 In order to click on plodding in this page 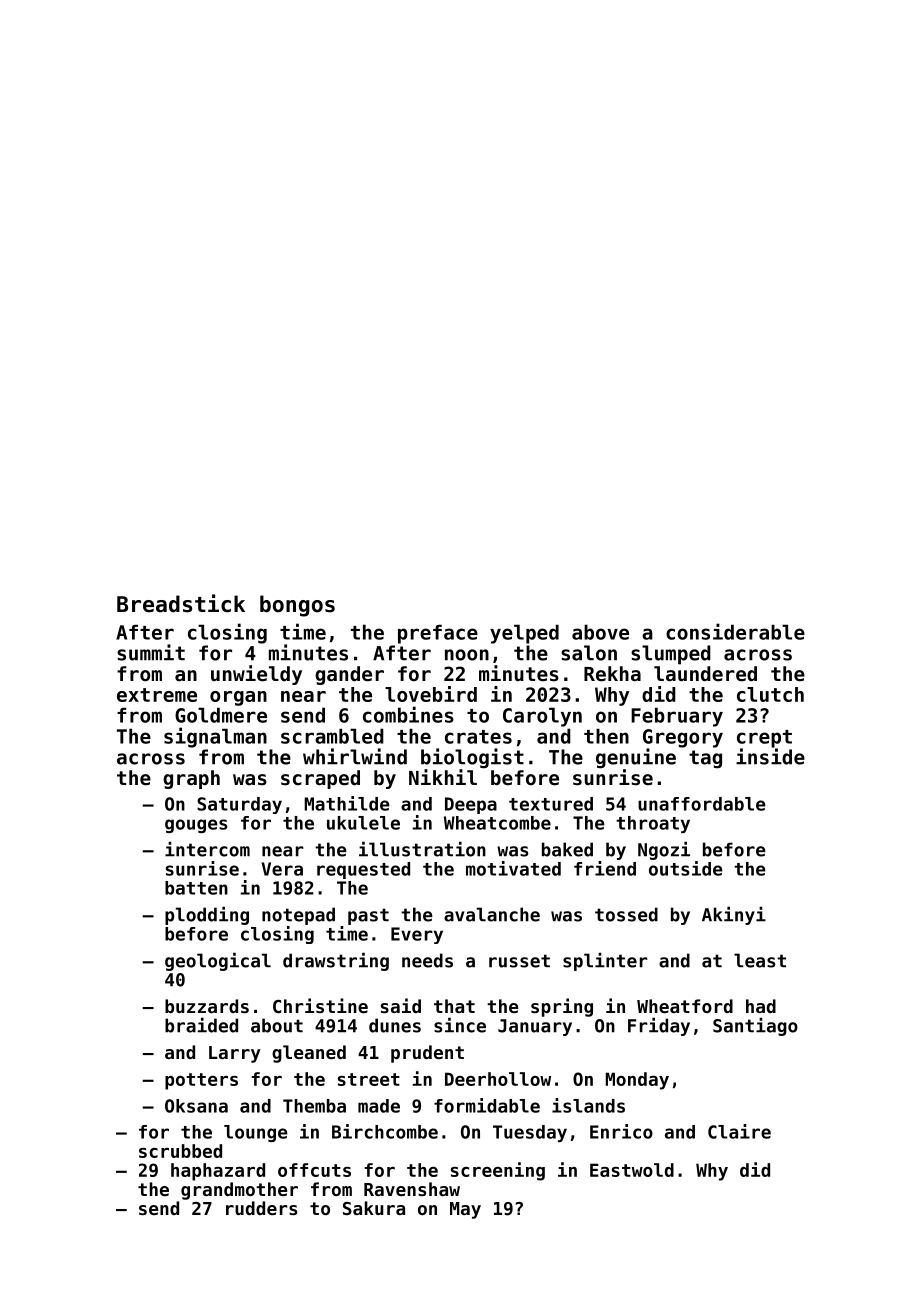, I will do `click(207, 915)`.
